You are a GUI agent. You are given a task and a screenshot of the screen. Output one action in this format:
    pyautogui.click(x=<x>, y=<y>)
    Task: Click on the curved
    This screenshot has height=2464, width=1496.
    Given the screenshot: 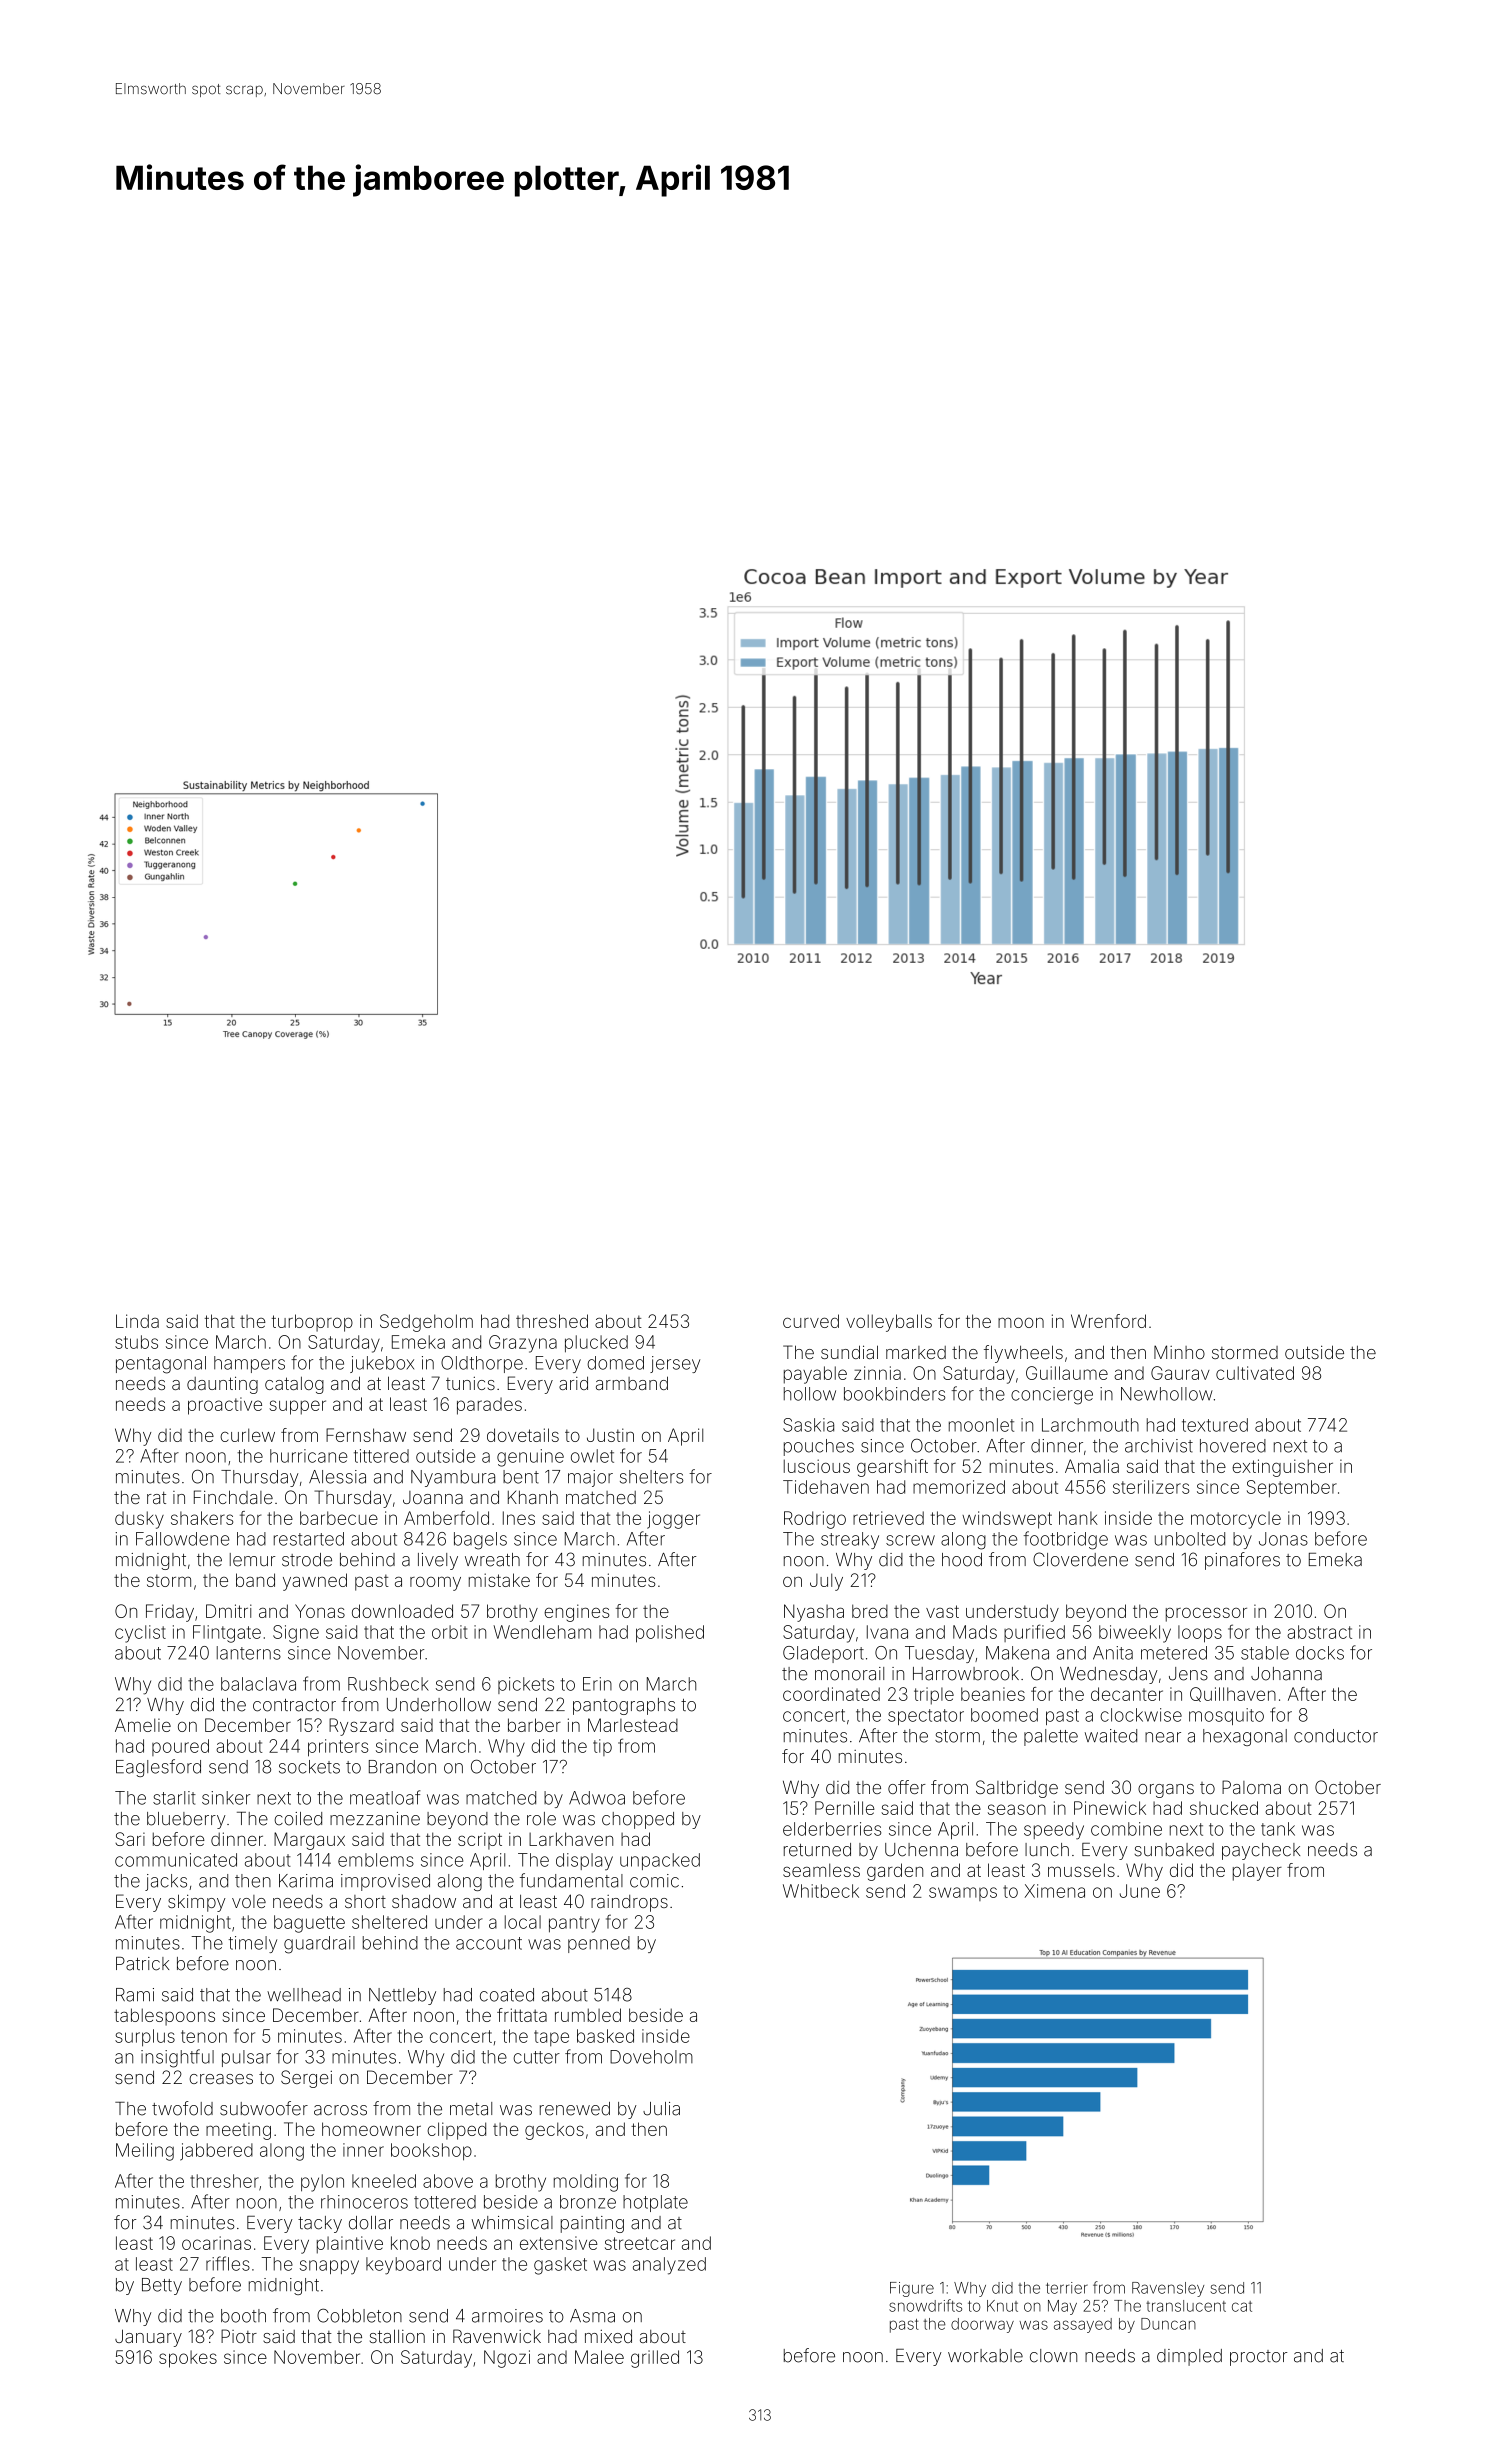 What is the action you would take?
    pyautogui.click(x=811, y=1321)
